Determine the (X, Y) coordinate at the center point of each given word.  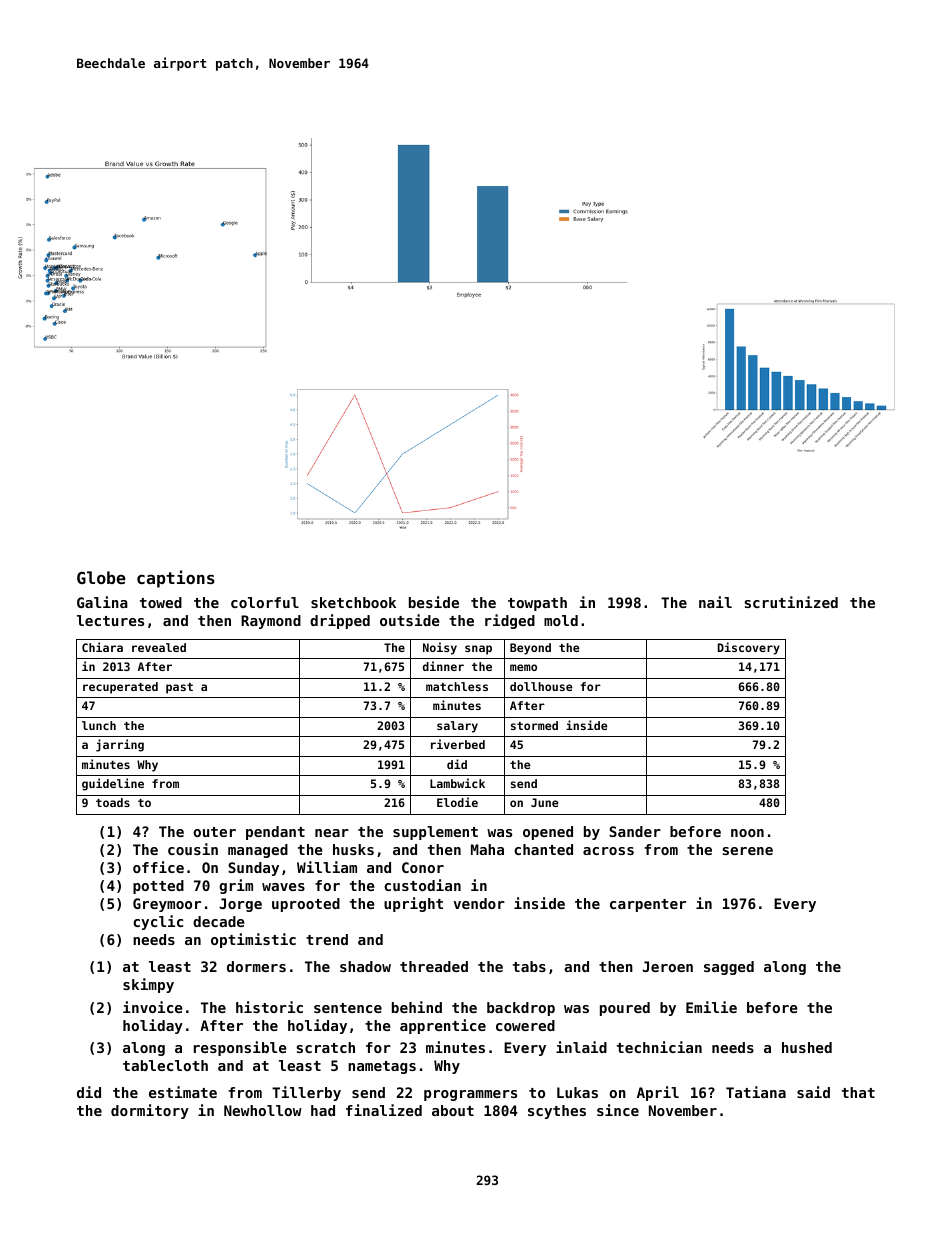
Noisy (440, 648)
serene (747, 851)
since (618, 1110)
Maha (487, 849)
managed (258, 851)
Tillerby (306, 1093)
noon (747, 833)
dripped (340, 621)
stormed (534, 725)
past (179, 688)
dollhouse (541, 686)
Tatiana (756, 1092)
